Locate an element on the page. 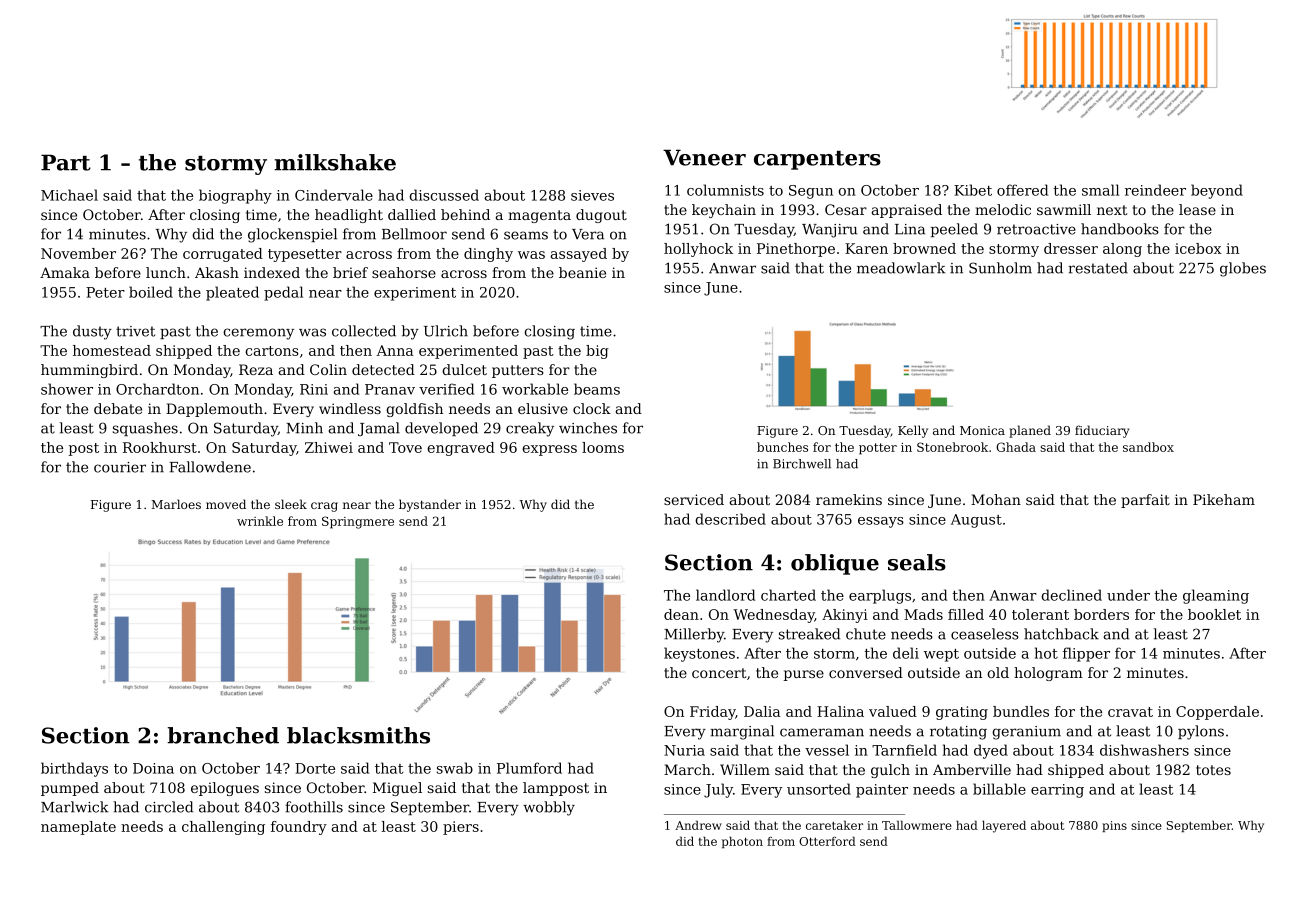 The image size is (1308, 924). keystones is located at coordinates (699, 654).
